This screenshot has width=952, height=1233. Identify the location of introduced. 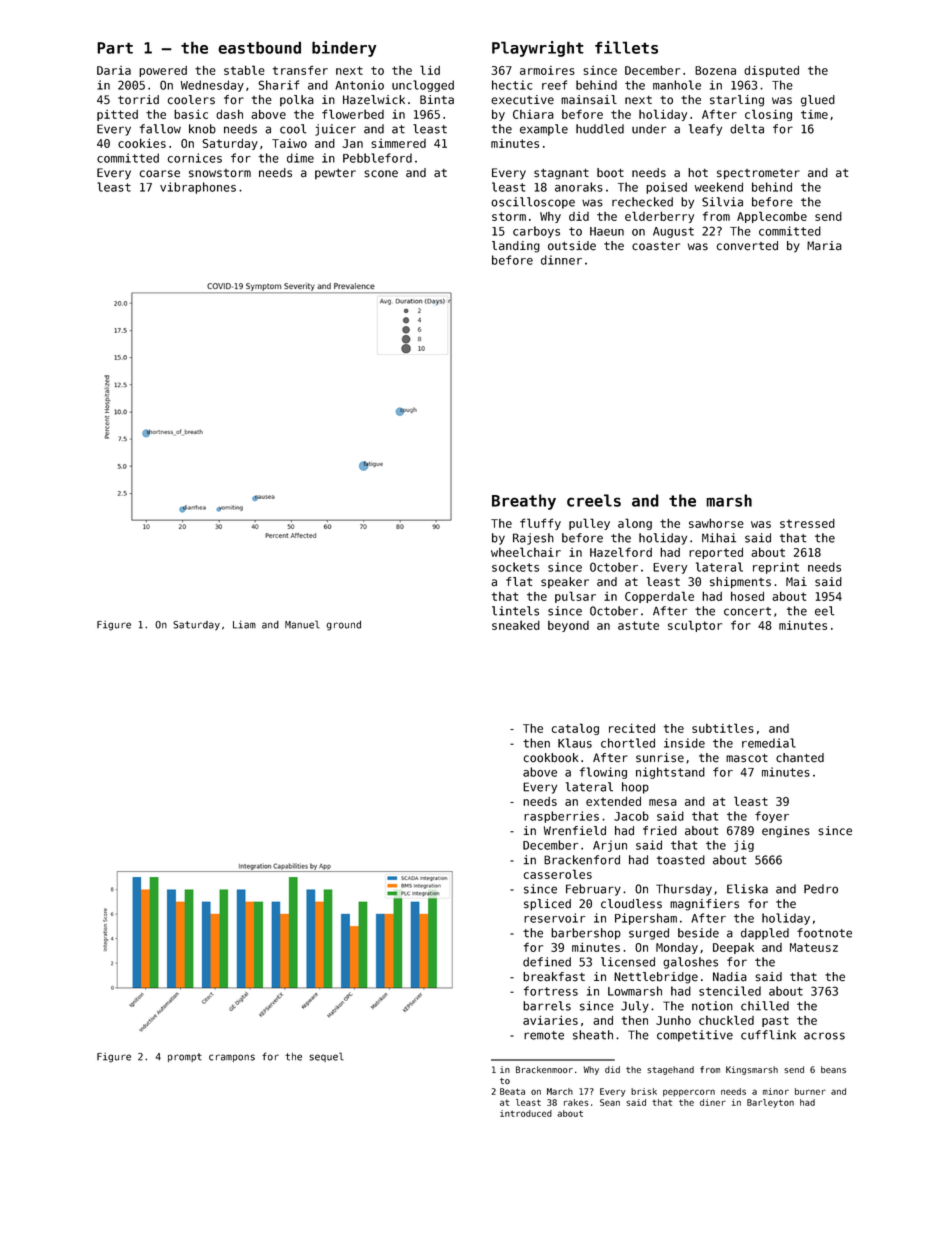
(526, 1113).
